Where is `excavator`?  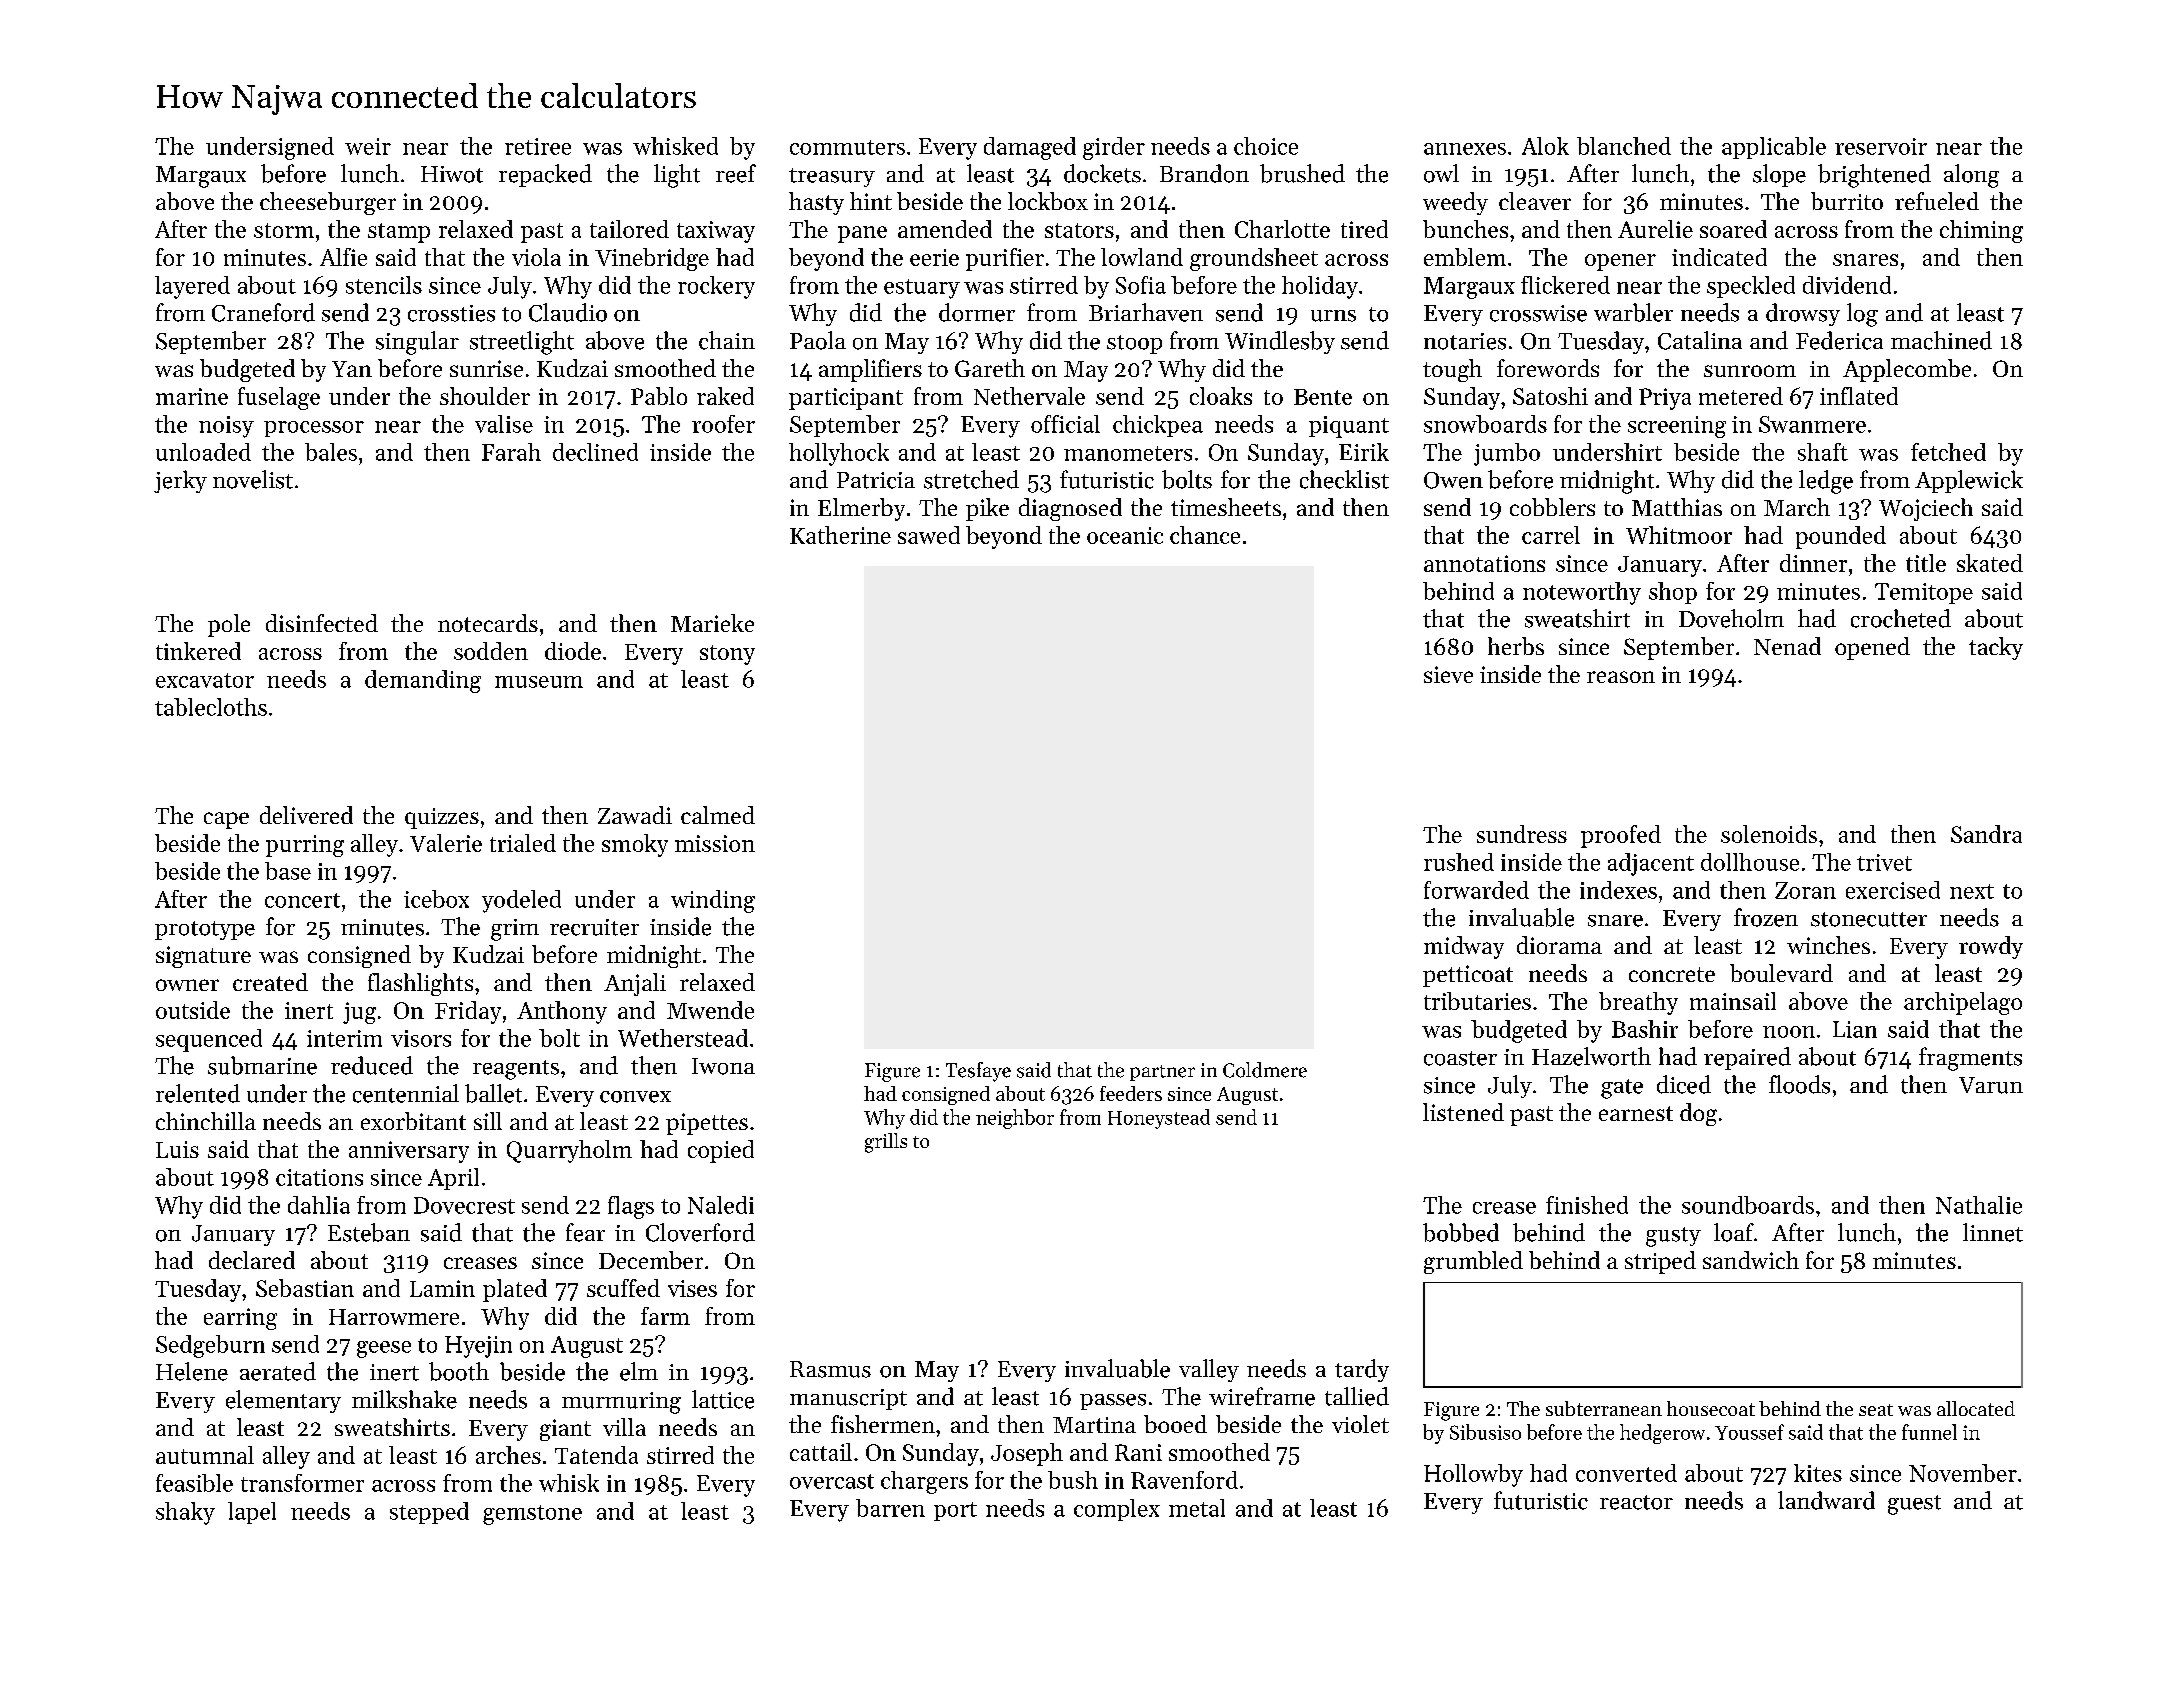
excavator is located at coordinates (205, 680).
